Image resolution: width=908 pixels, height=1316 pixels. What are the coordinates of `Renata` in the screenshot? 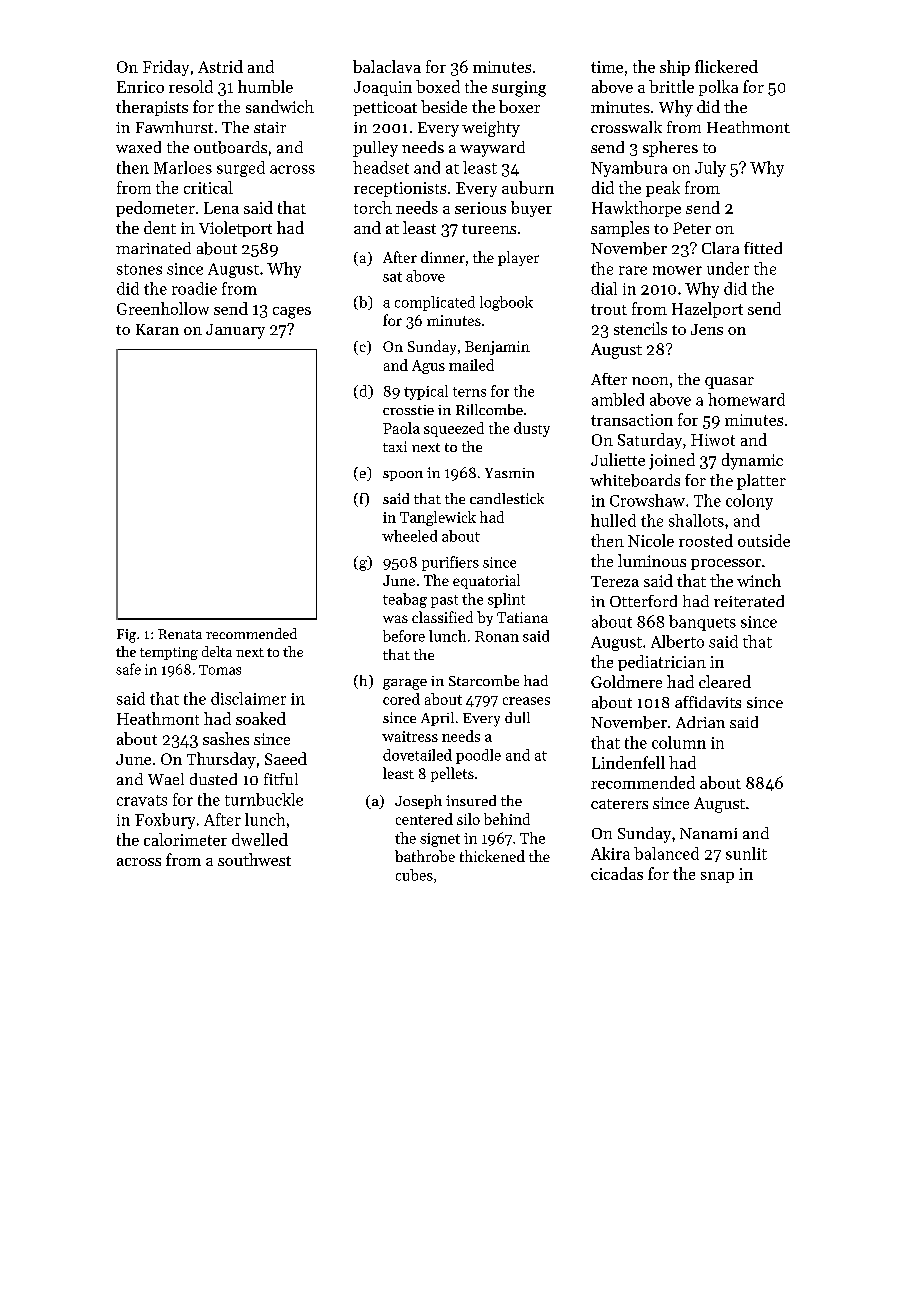 It's located at (180, 634).
